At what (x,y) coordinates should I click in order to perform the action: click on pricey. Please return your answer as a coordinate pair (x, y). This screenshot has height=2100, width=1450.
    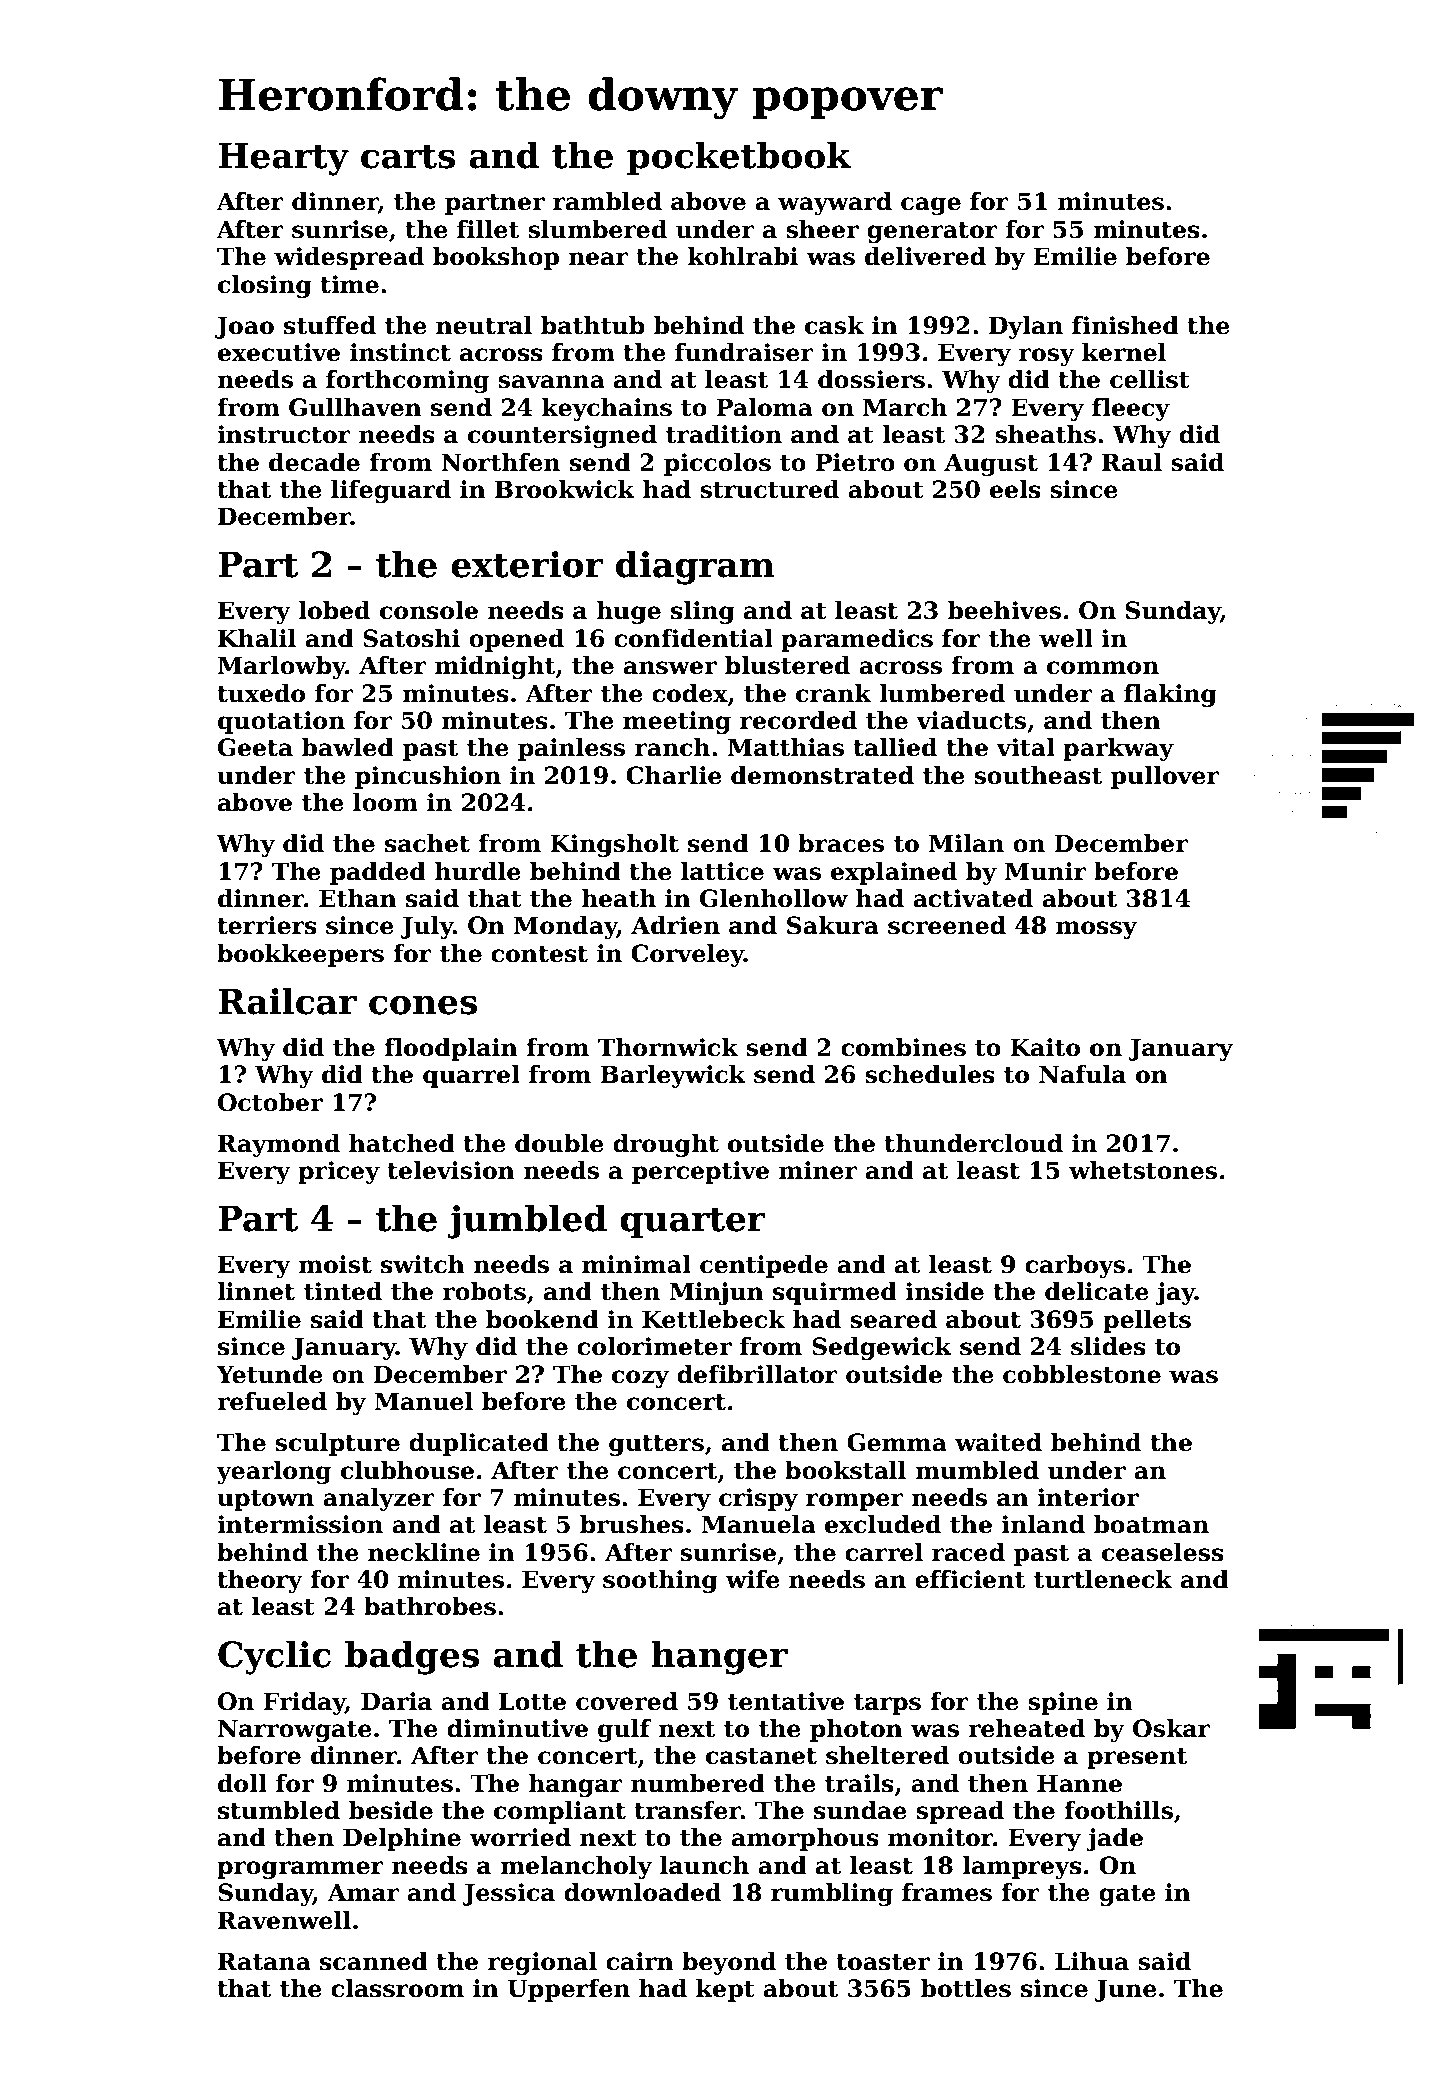
    Looking at the image, I should click on (339, 1172).
